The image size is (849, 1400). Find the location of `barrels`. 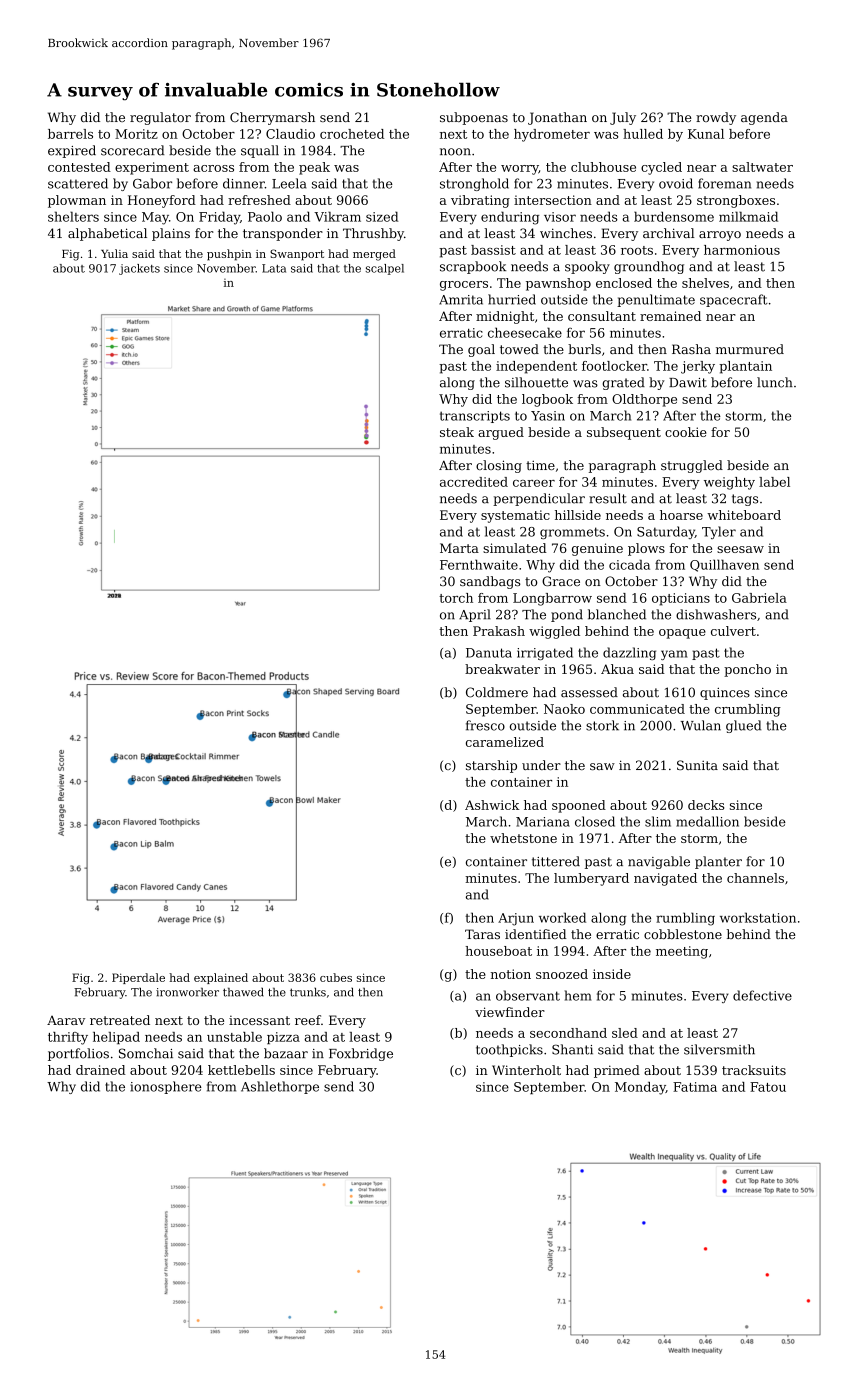

barrels is located at coordinates (70, 134).
